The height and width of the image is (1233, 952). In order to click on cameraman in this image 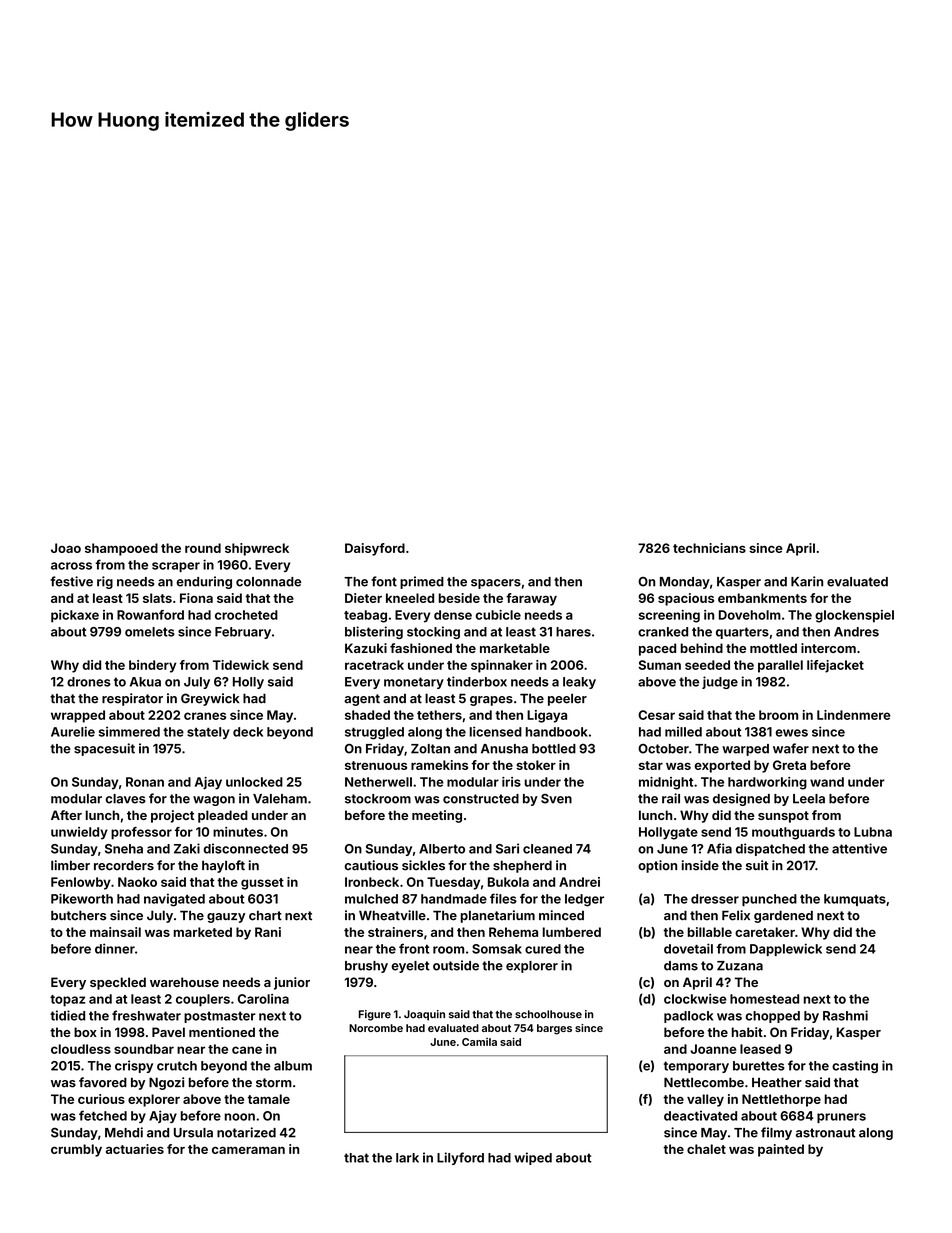, I will do `click(248, 1150)`.
